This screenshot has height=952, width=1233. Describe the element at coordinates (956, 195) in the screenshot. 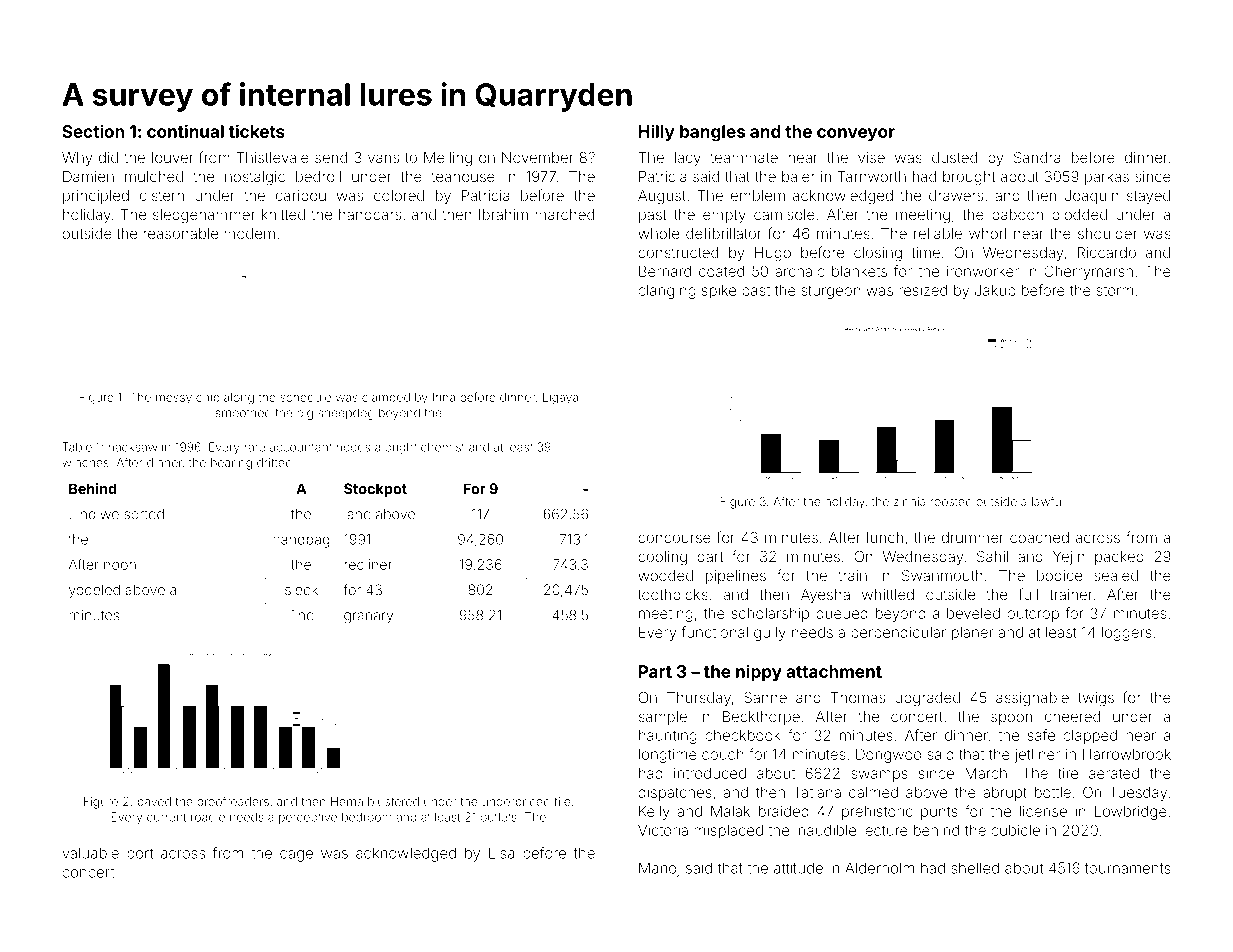

I see `drawers` at that location.
